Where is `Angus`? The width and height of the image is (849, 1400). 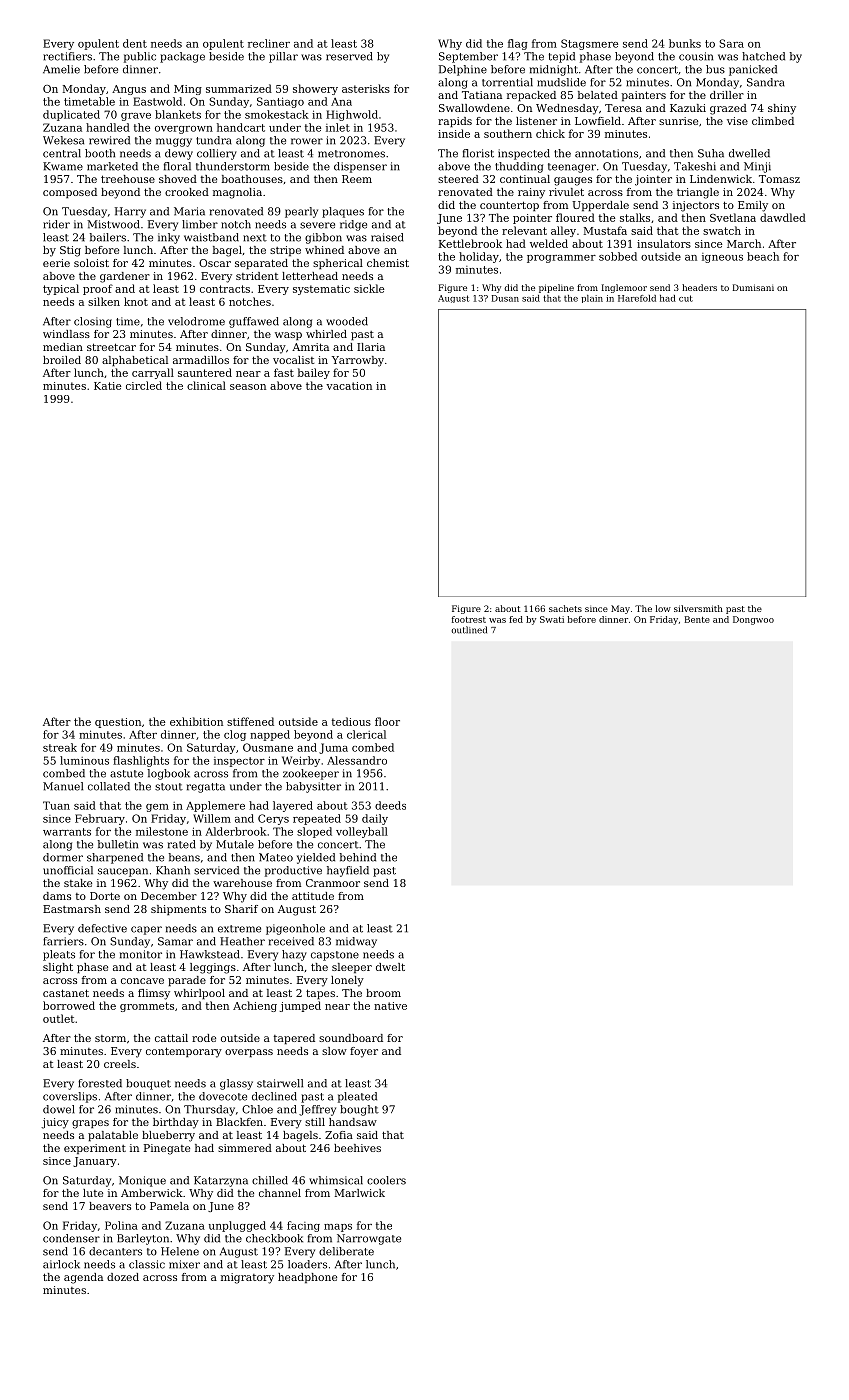
Angus is located at coordinates (129, 90).
